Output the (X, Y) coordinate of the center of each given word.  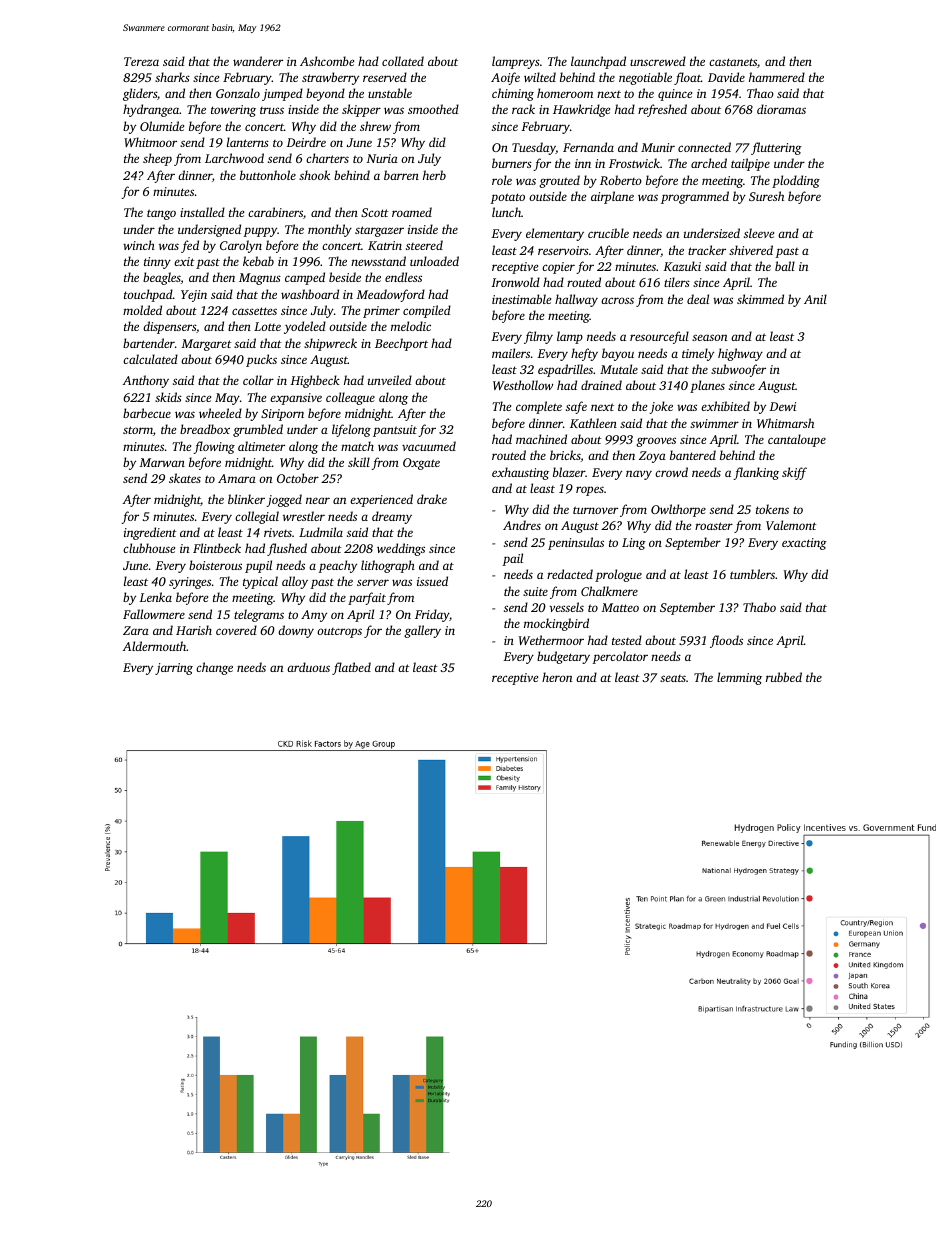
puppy (260, 232)
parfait (367, 598)
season (709, 337)
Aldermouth (154, 646)
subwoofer (738, 370)
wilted (540, 77)
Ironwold (515, 282)
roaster (714, 526)
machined (541, 439)
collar (258, 380)
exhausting (520, 473)
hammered (777, 77)
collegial (257, 517)
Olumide (162, 126)
